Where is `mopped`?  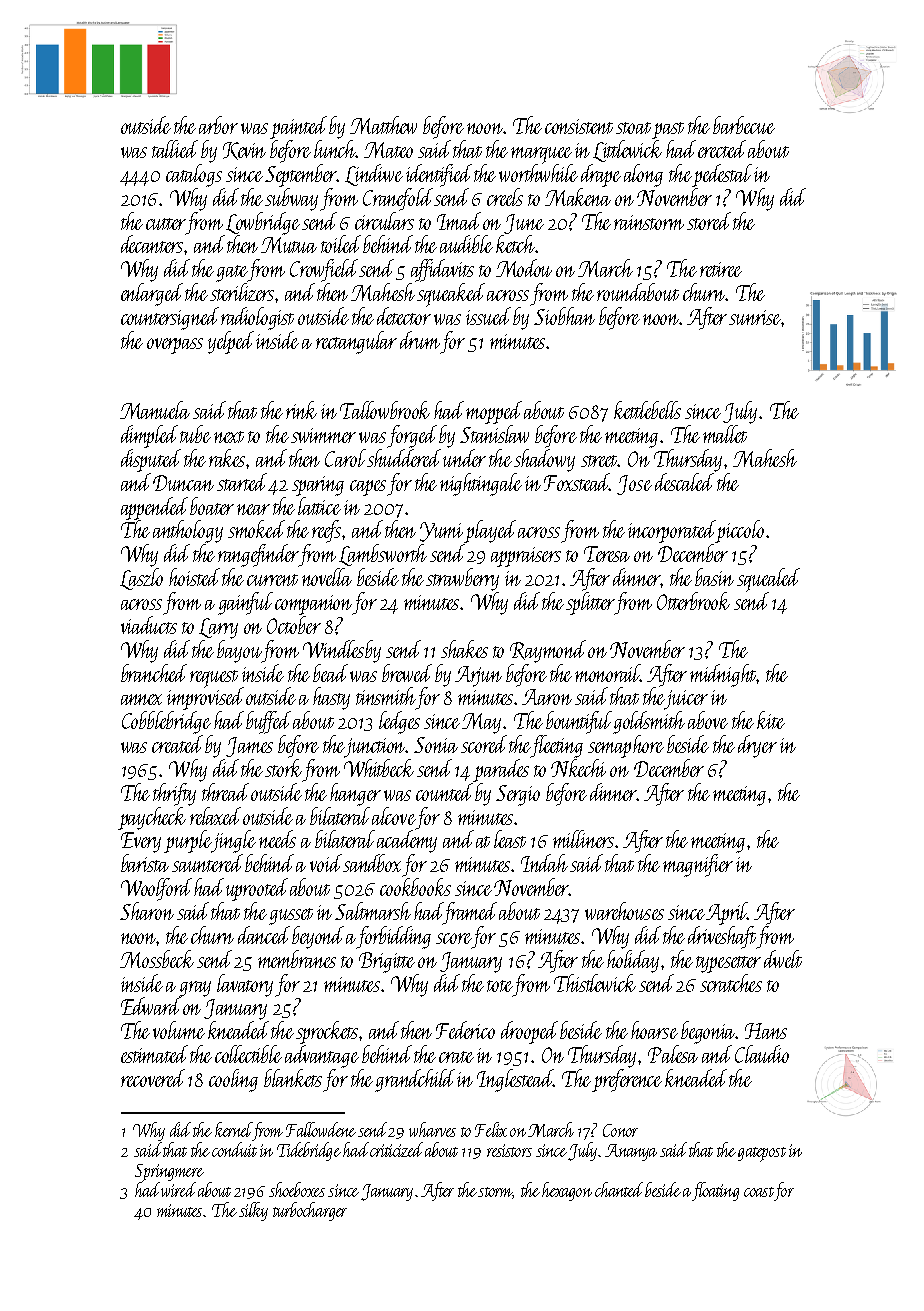 mopped is located at coordinates (494, 412).
